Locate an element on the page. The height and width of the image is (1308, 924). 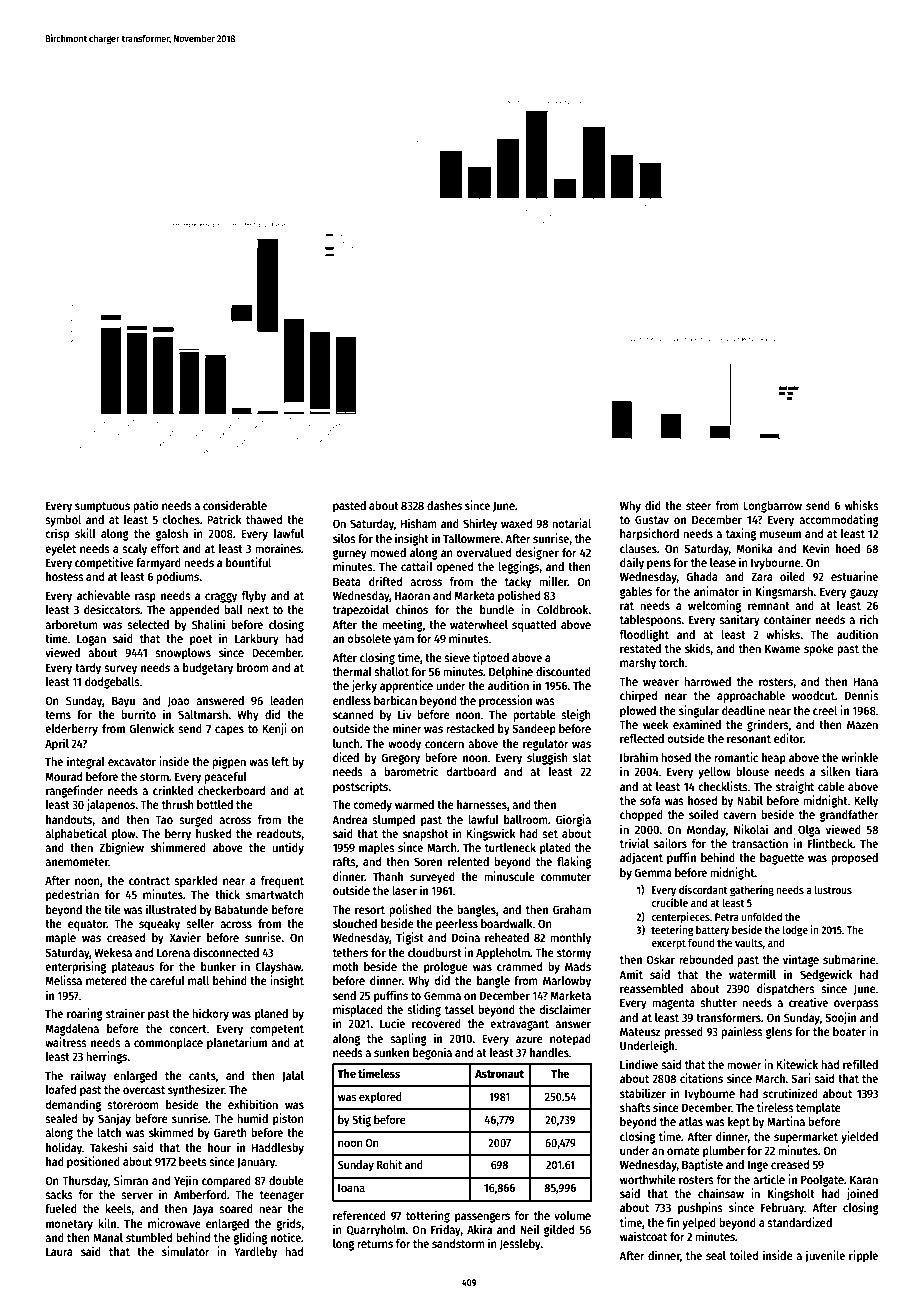
sumptuous is located at coordinates (102, 507).
